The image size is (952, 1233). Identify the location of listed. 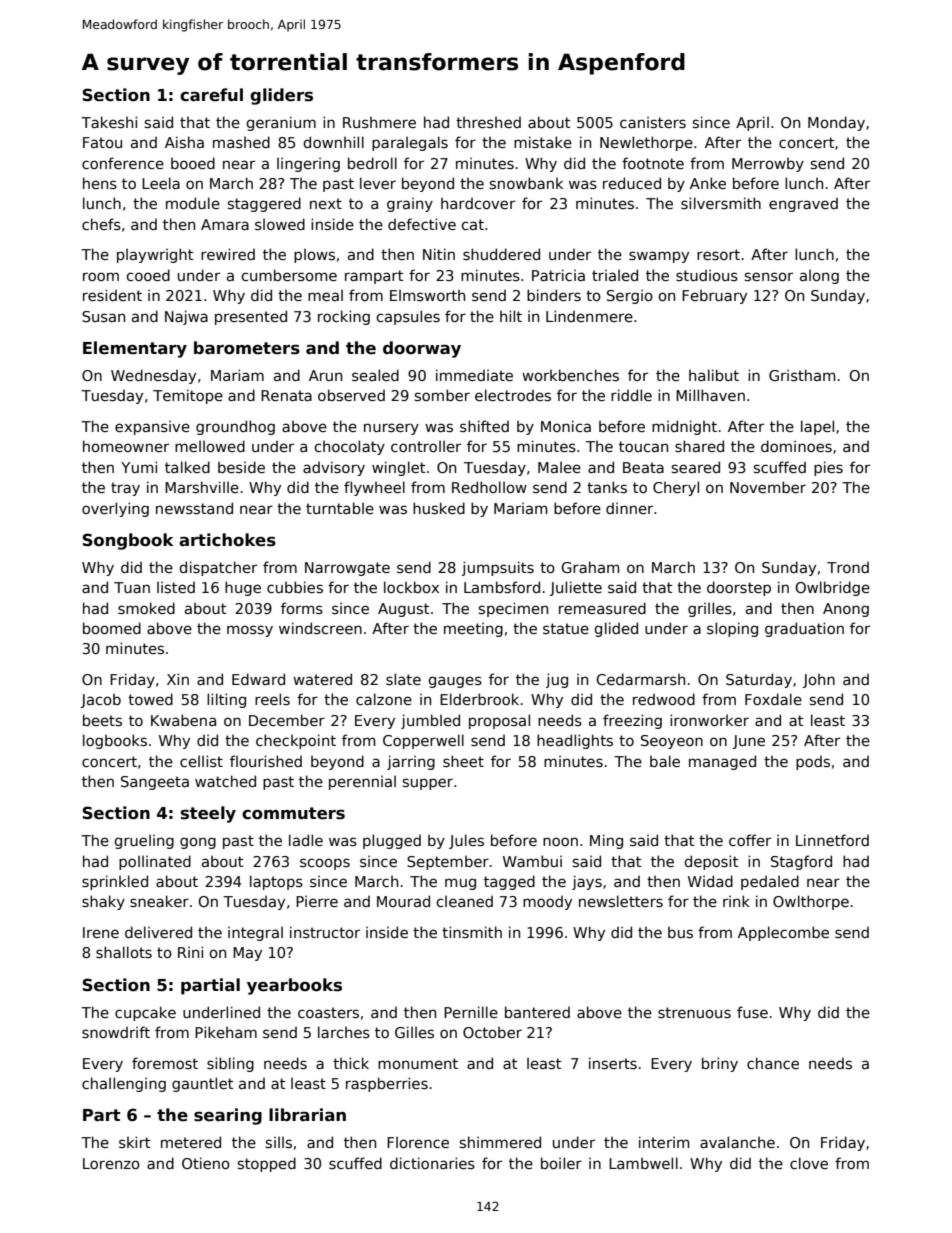
(176, 587).
